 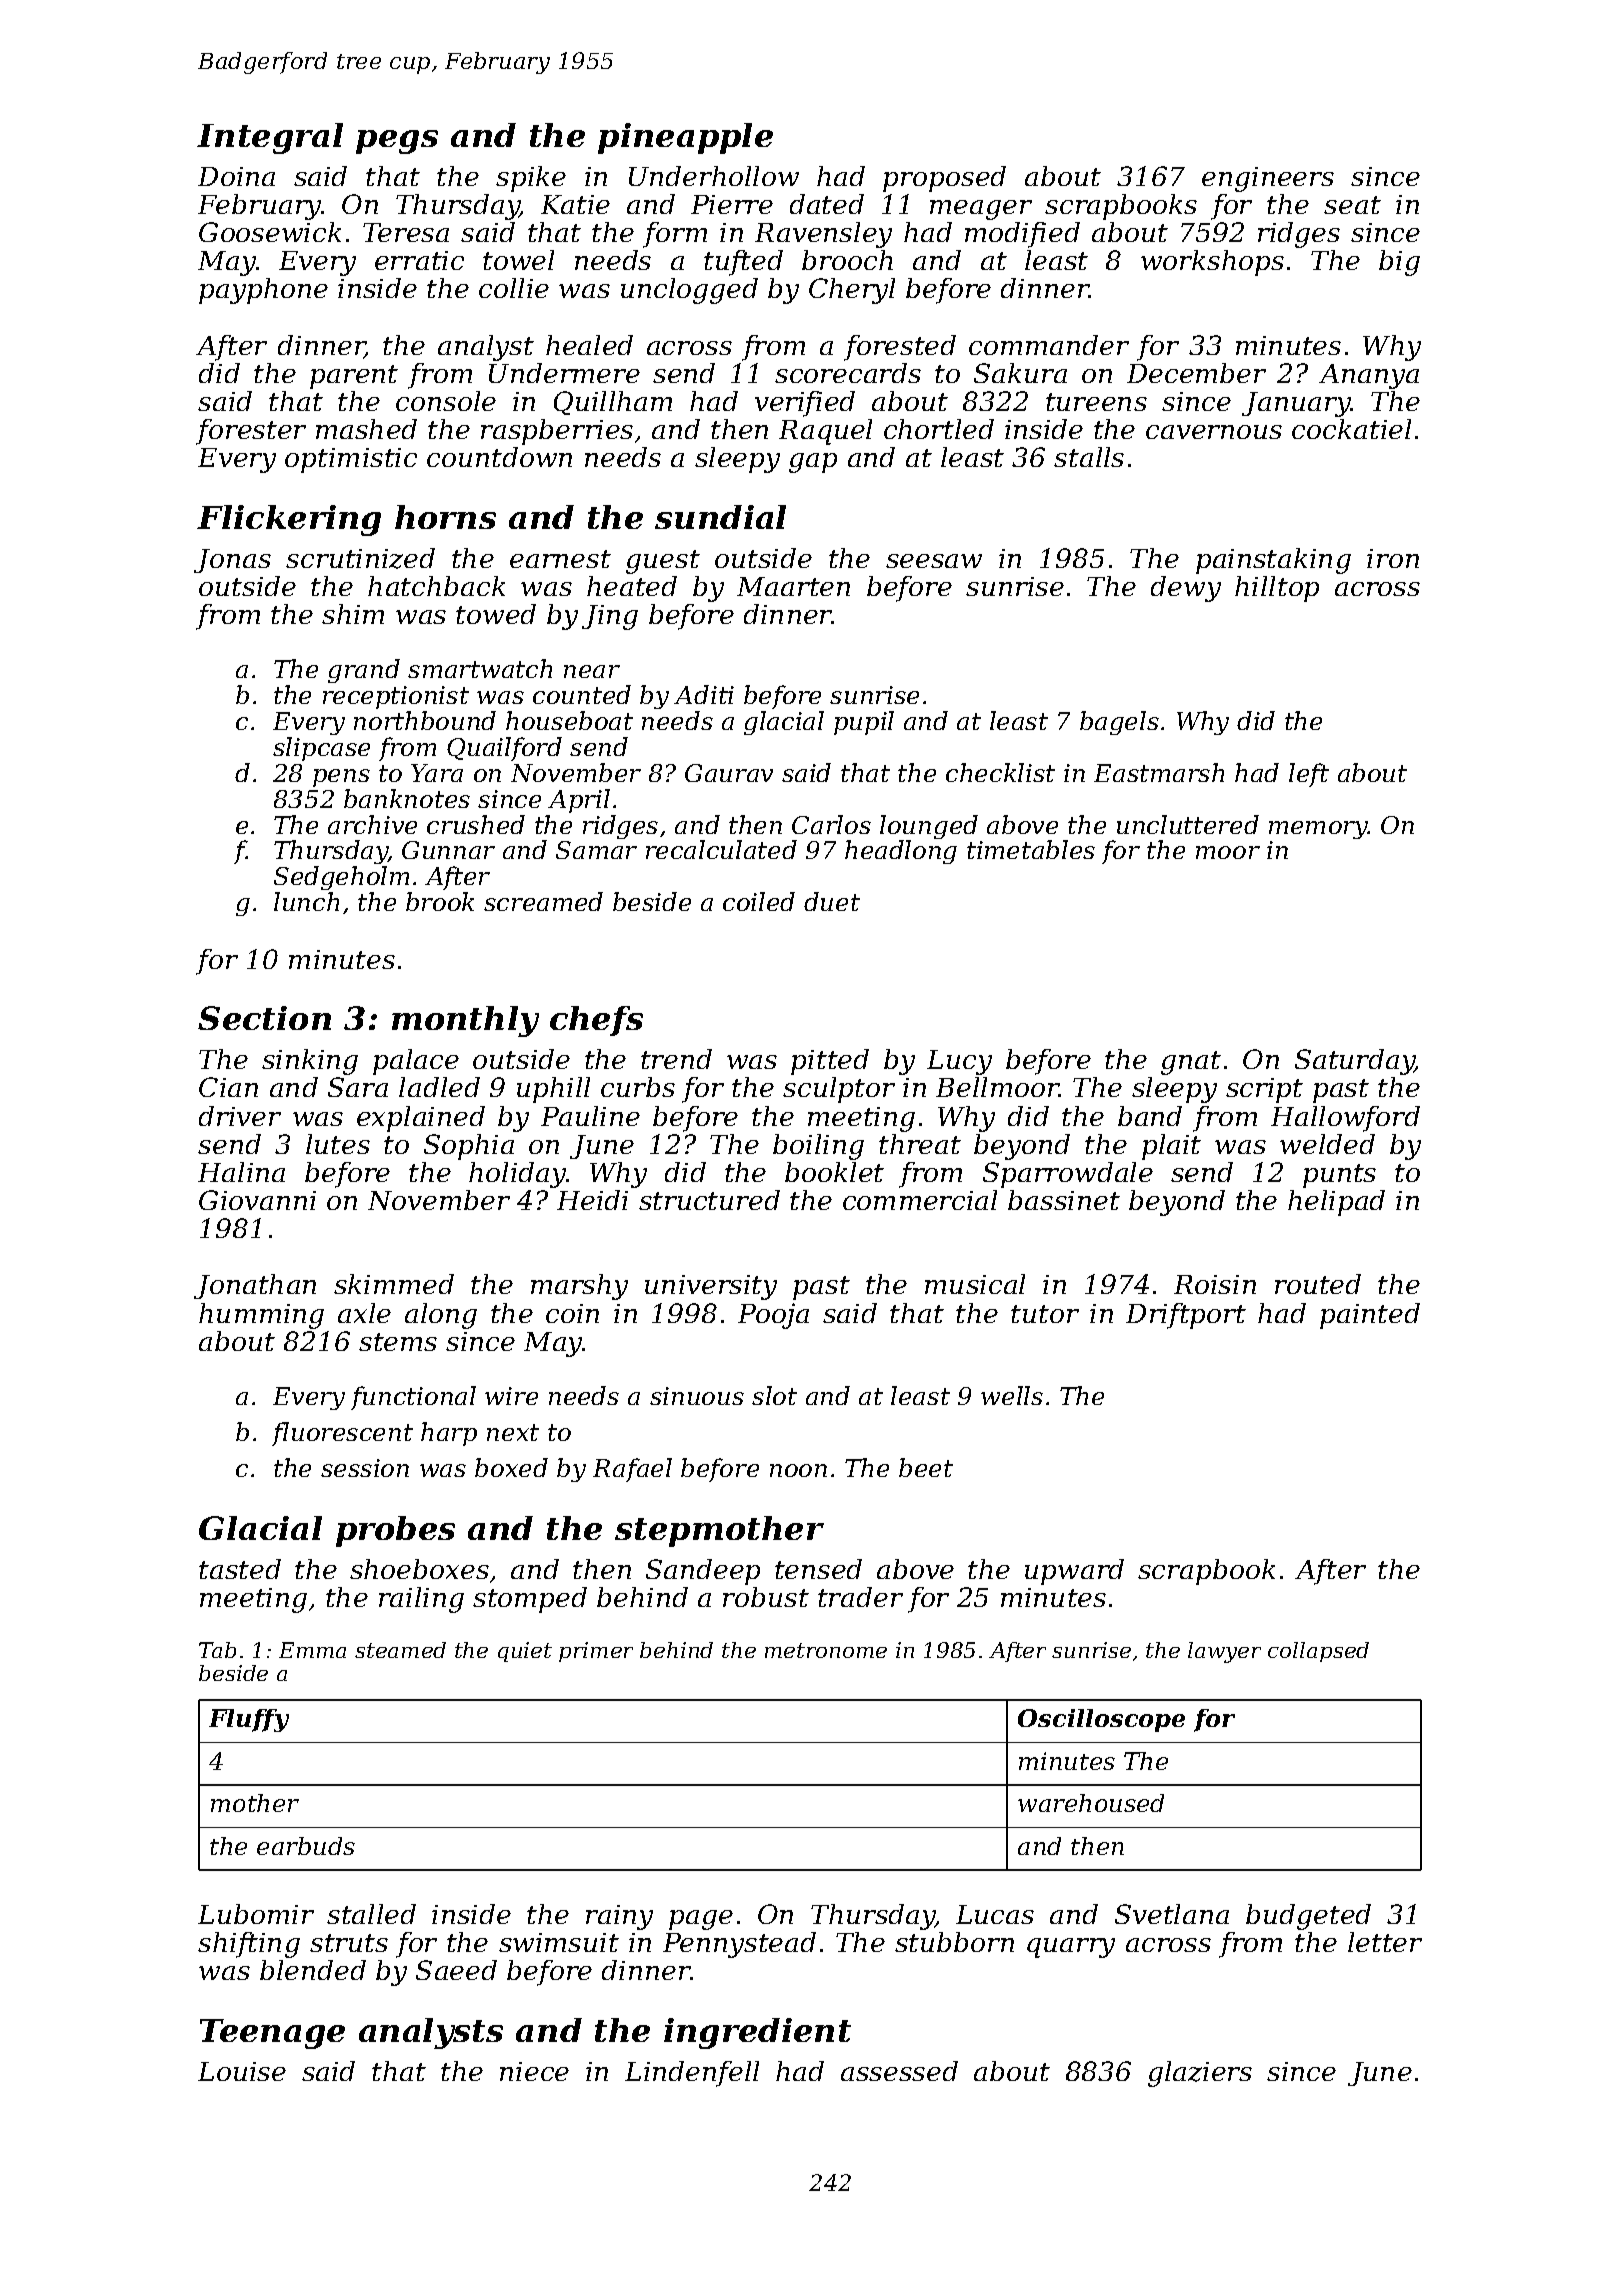 I want to click on earbuds, so click(x=306, y=1846).
